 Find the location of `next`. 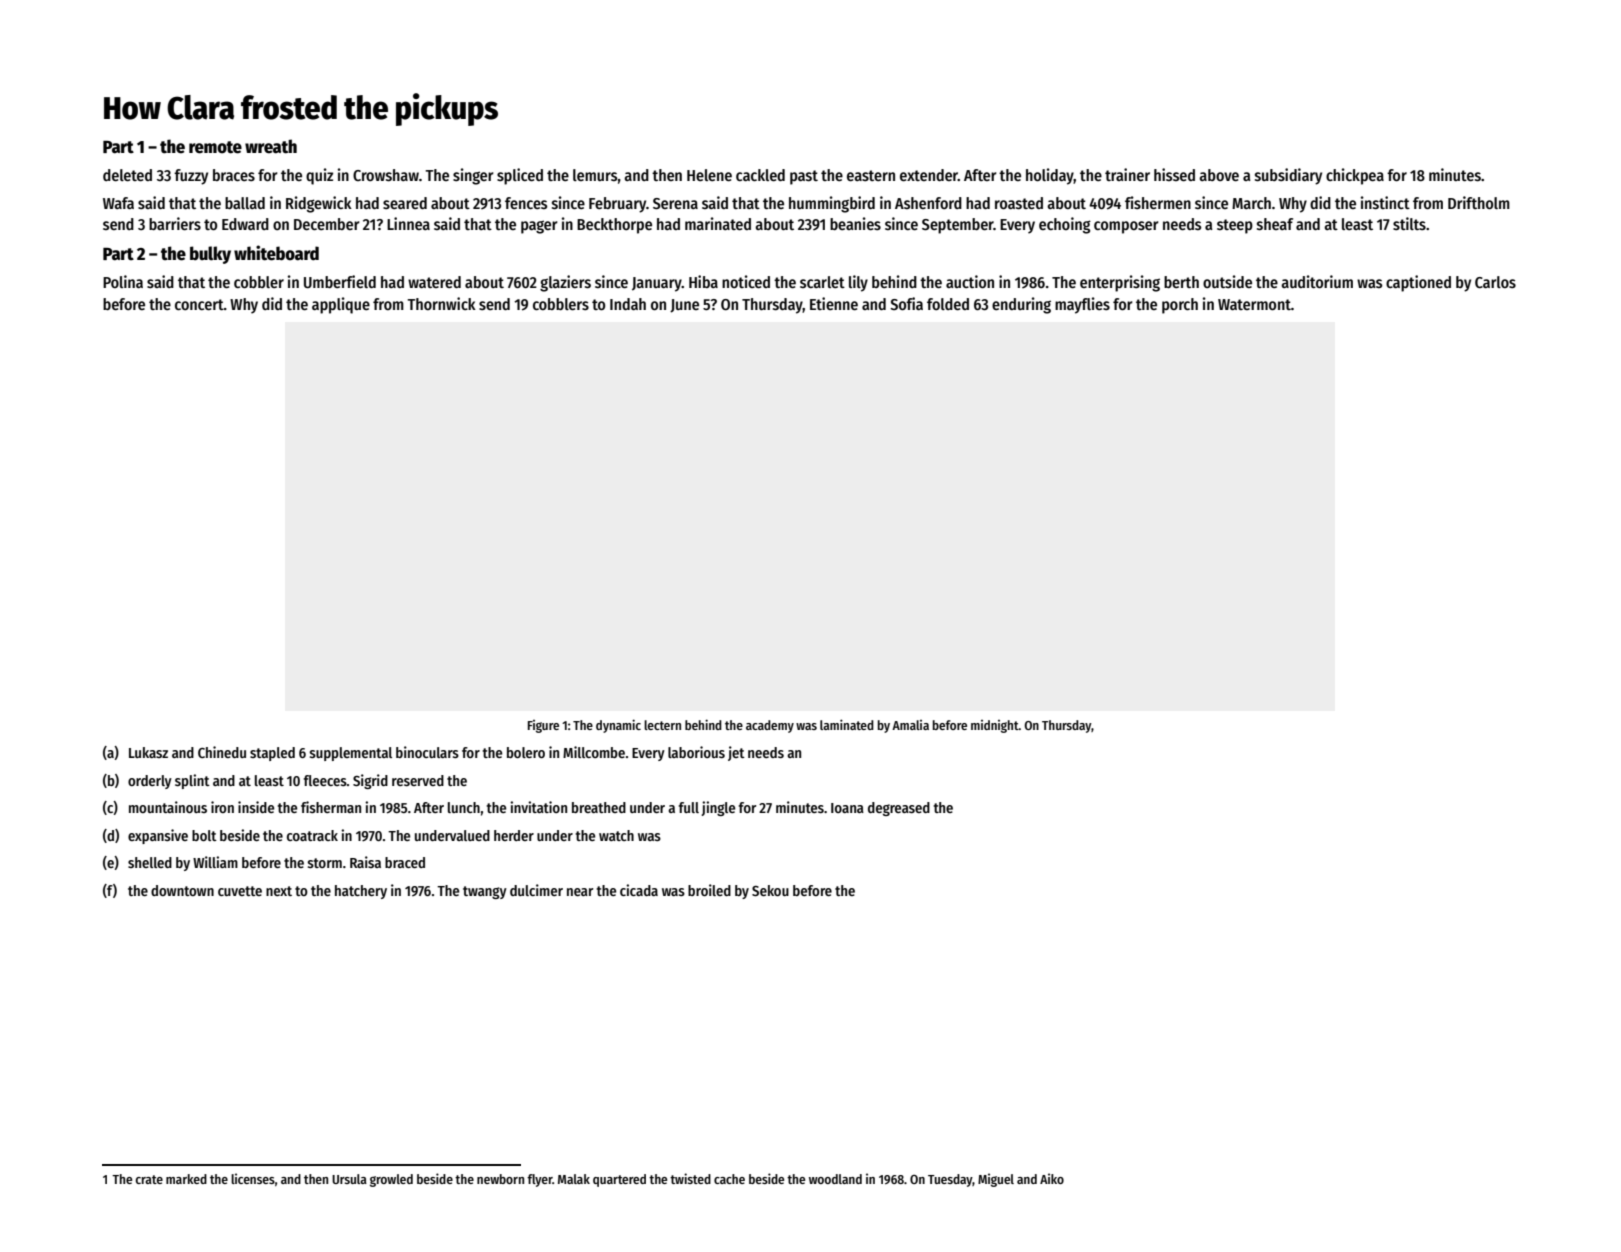

next is located at coordinates (279, 891).
